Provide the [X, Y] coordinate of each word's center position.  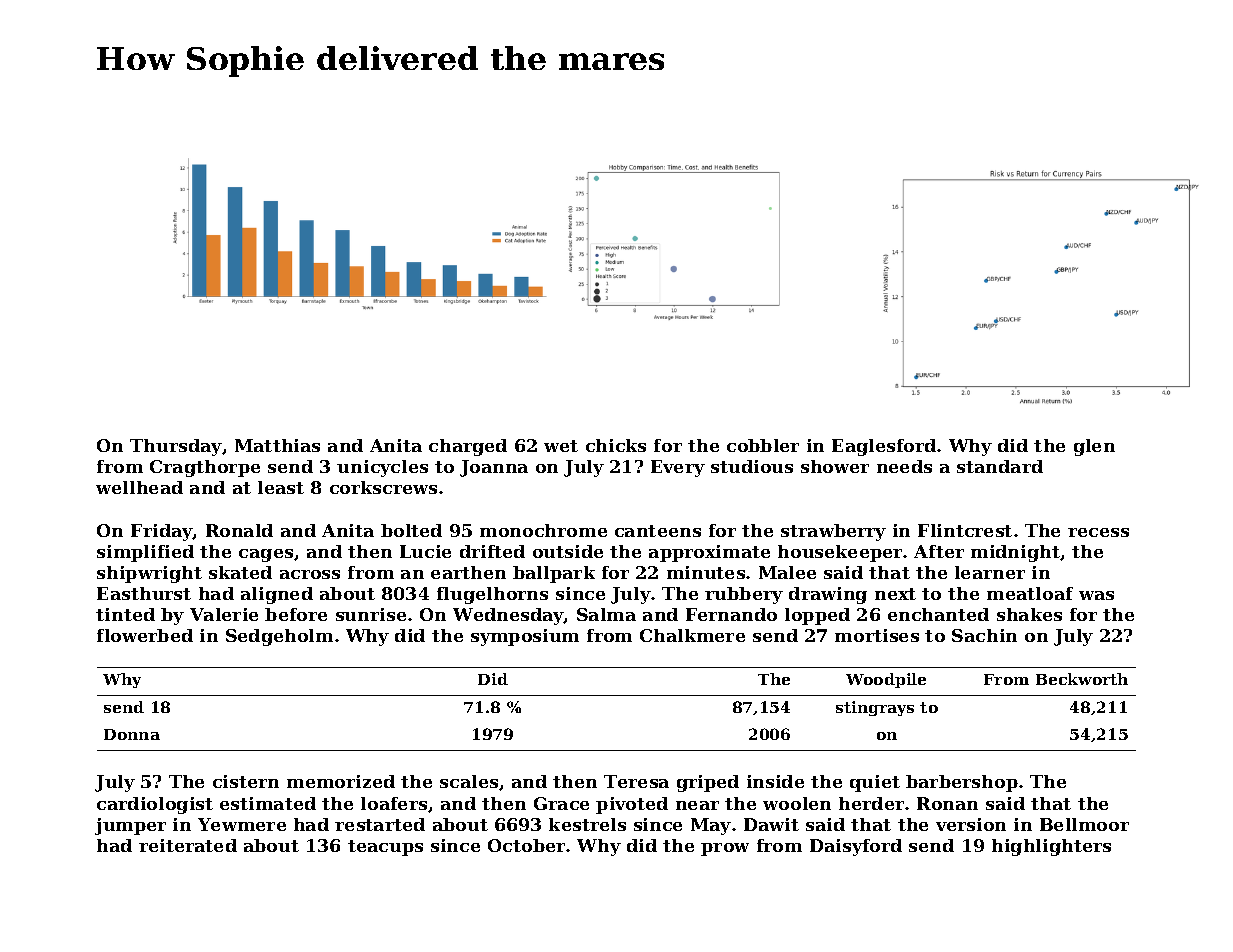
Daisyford [856, 847]
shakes [1029, 614]
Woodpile [886, 680]
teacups [385, 848]
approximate [709, 553]
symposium [525, 637]
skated [240, 572]
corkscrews [383, 487]
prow [725, 849]
